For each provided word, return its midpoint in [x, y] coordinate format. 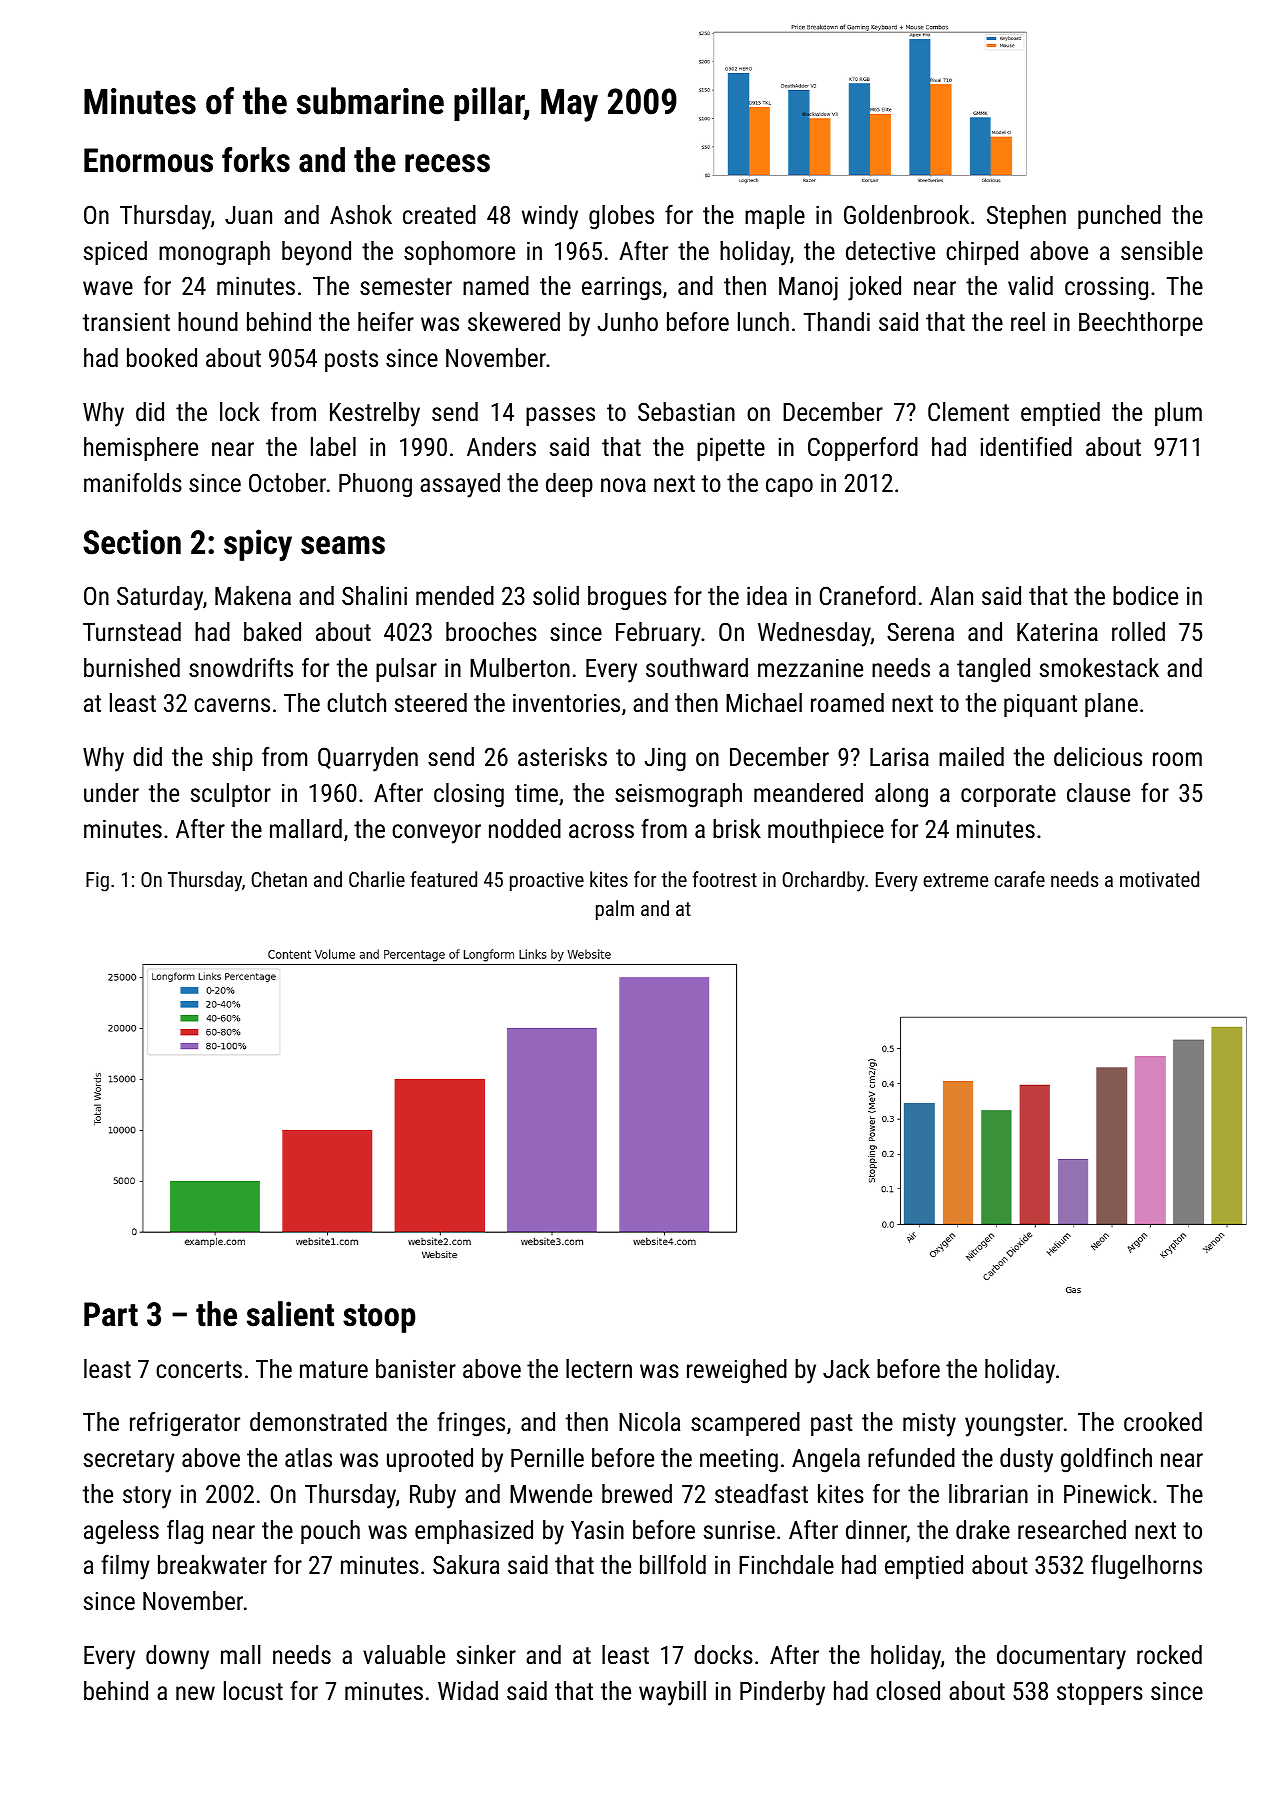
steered [431, 702]
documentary [1061, 1657]
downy [177, 1657]
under [111, 792]
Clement [968, 411]
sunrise [739, 1530]
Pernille [547, 1457]
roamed [847, 702]
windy [550, 217]
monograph [214, 253]
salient [290, 1314]
